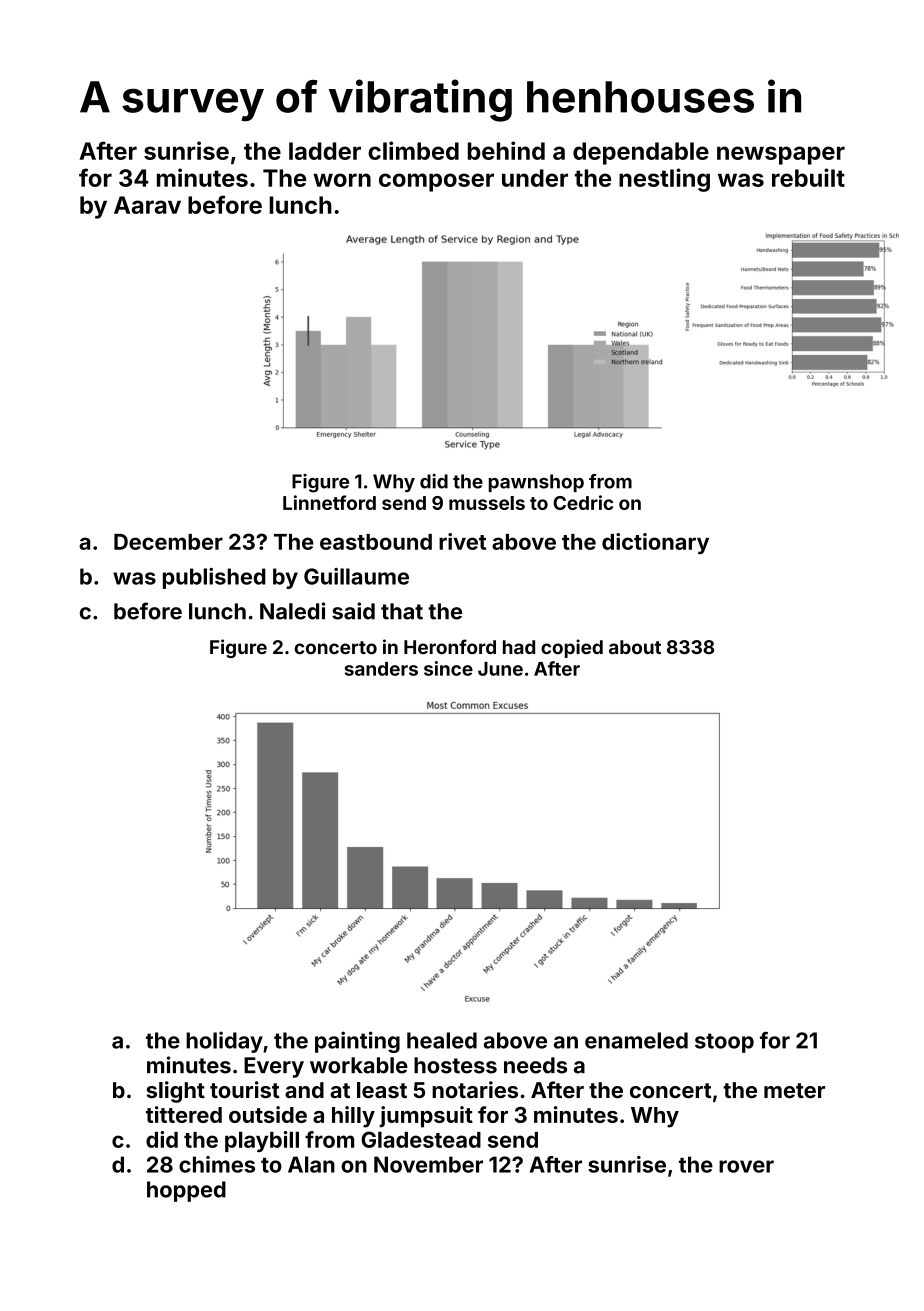  Describe the element at coordinates (311, 1164) in the screenshot. I see `Alan` at that location.
